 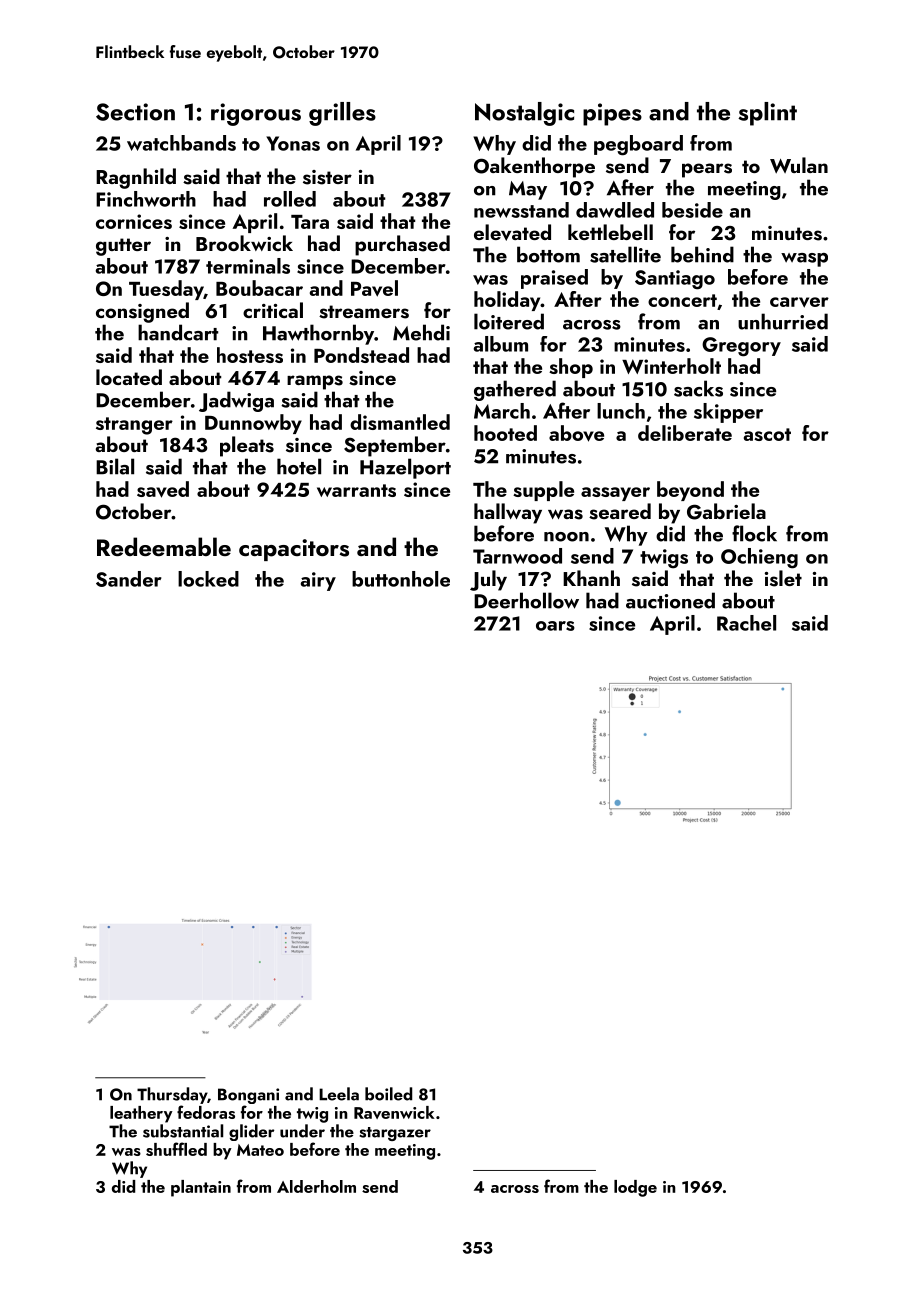 I want to click on auctioned, so click(x=670, y=600).
